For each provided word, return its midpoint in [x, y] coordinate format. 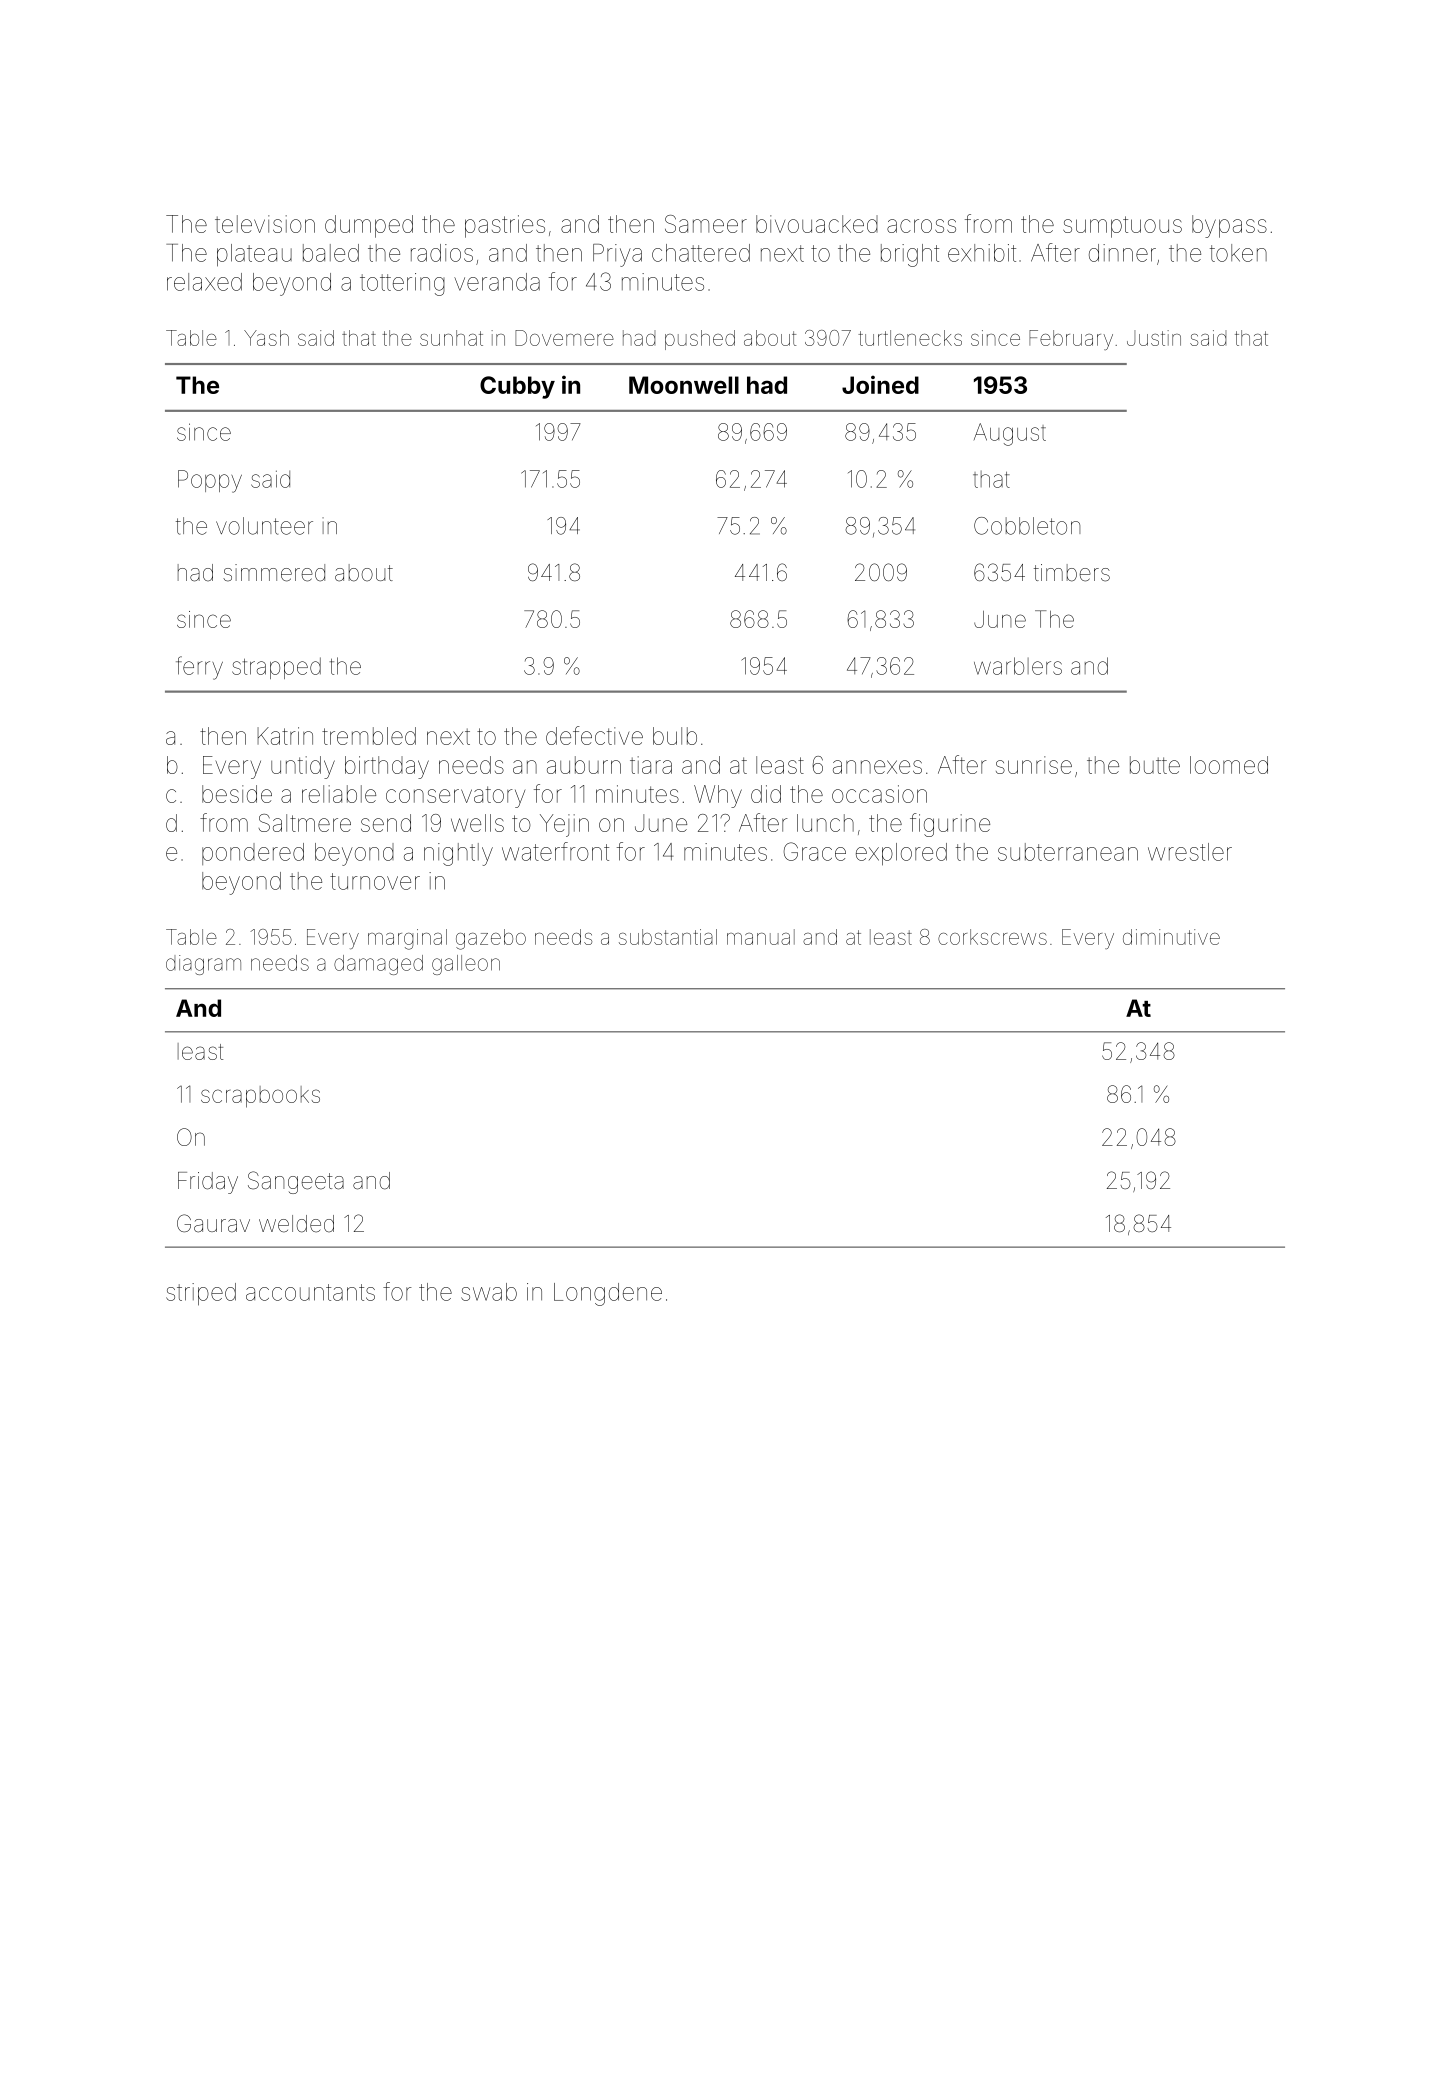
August [1010, 434]
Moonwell [684, 385]
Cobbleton [1027, 526]
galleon [466, 965]
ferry [199, 668]
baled [331, 253]
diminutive [1171, 937]
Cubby [517, 387]
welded [296, 1224]
